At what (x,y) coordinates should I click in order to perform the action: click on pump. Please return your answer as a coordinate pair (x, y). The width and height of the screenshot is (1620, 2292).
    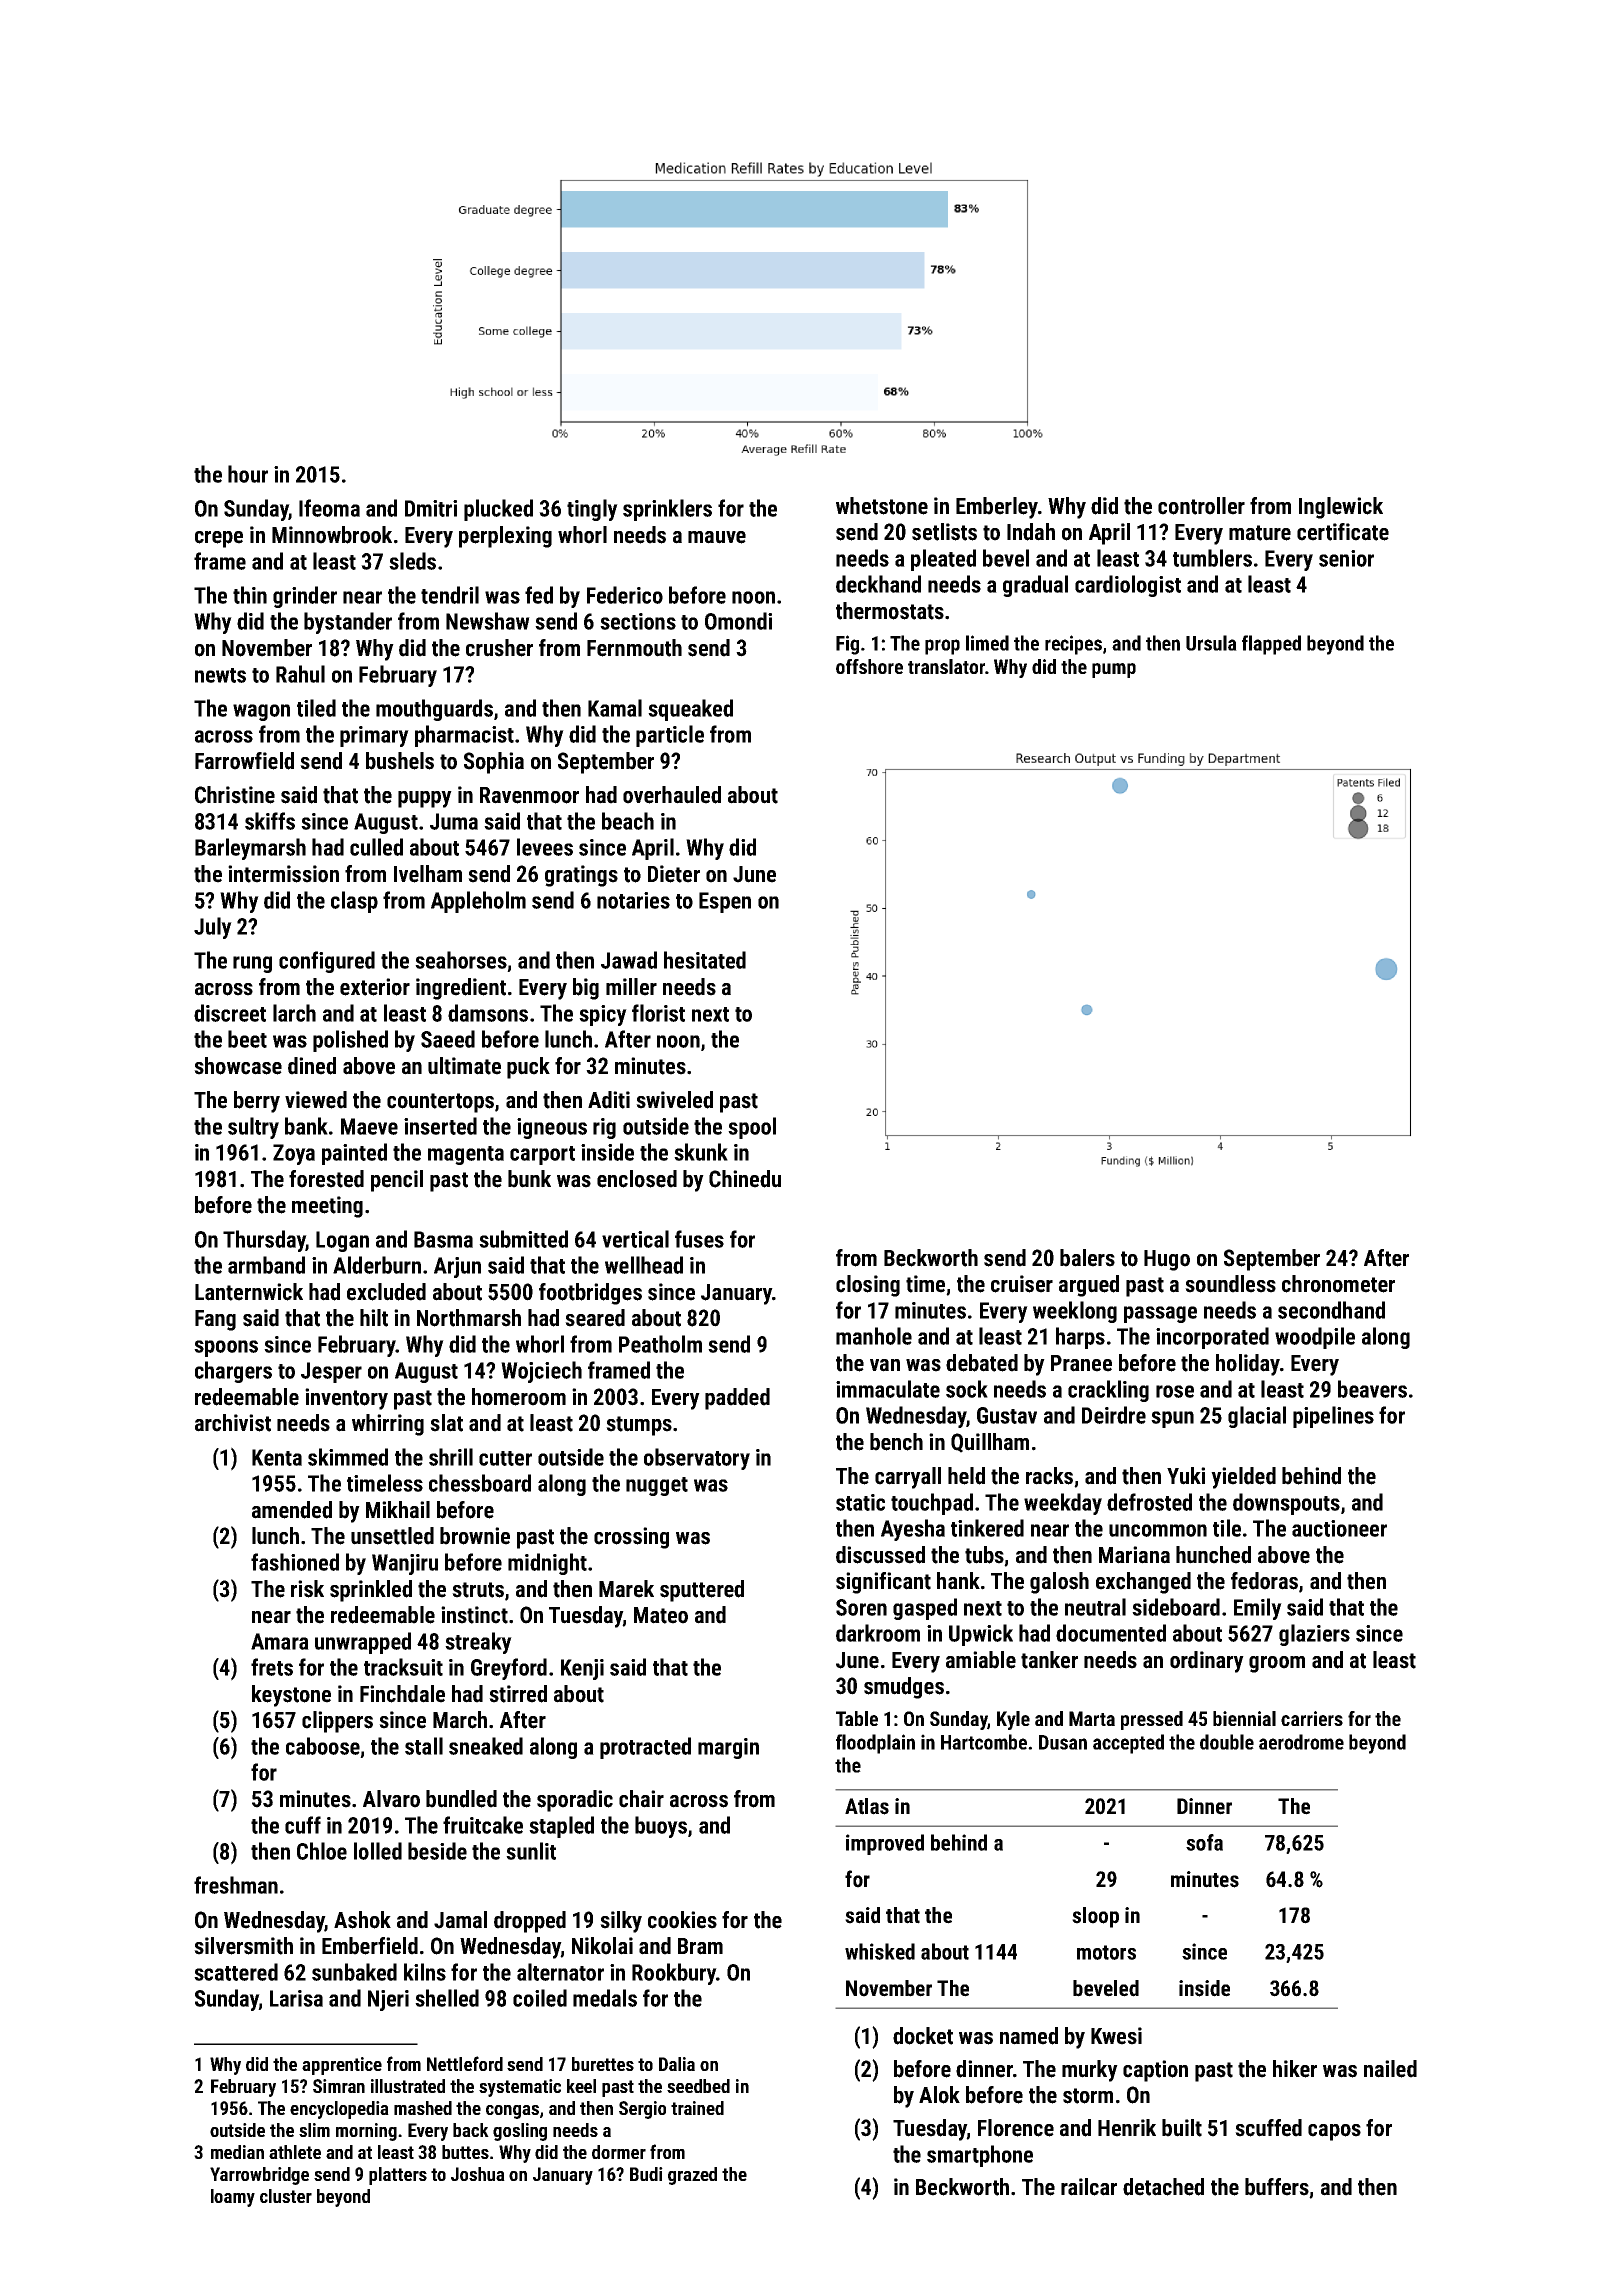
    Looking at the image, I should click on (1114, 670).
